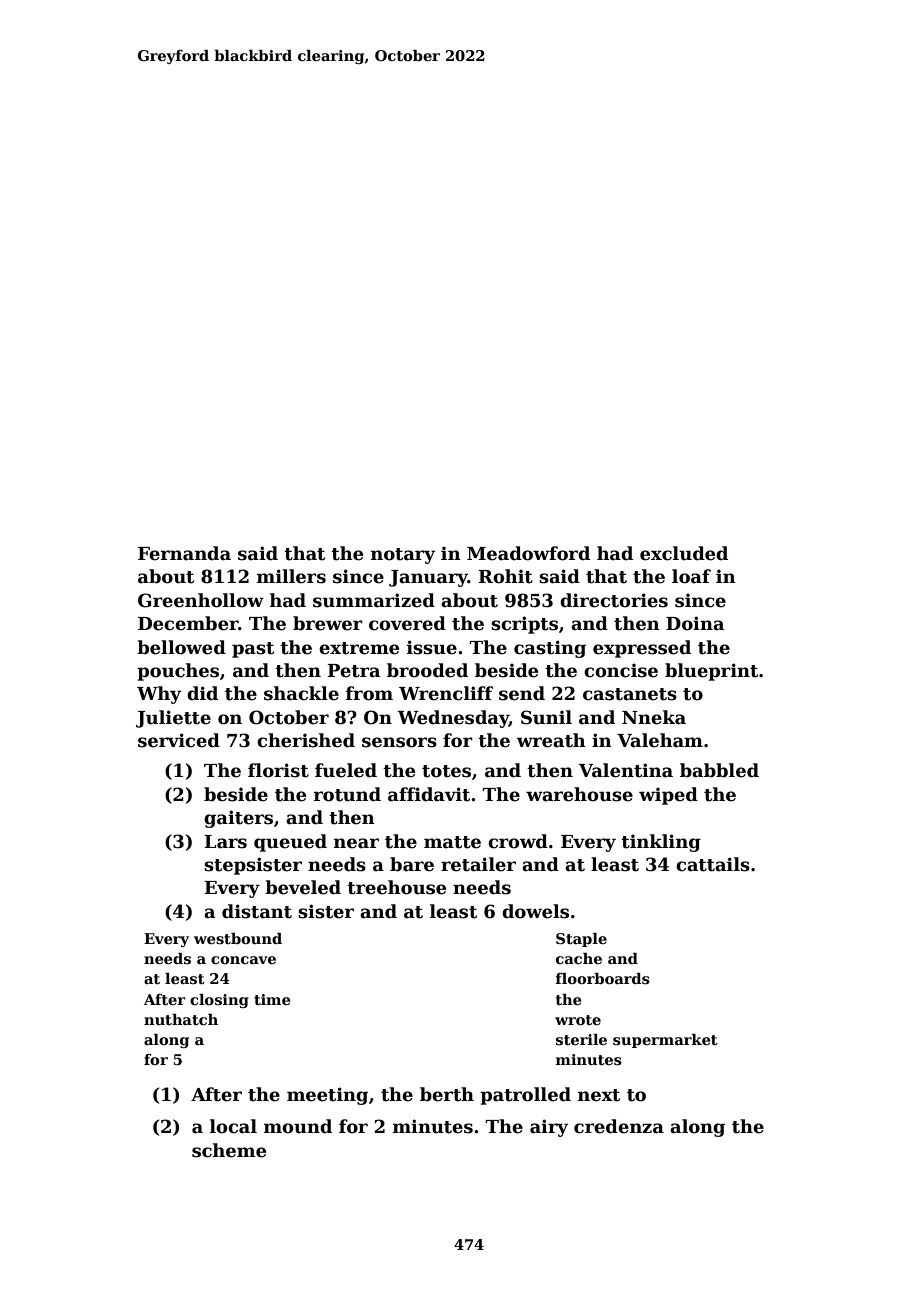 The height and width of the screenshot is (1316, 908). Describe the element at coordinates (549, 1128) in the screenshot. I see `airy` at that location.
